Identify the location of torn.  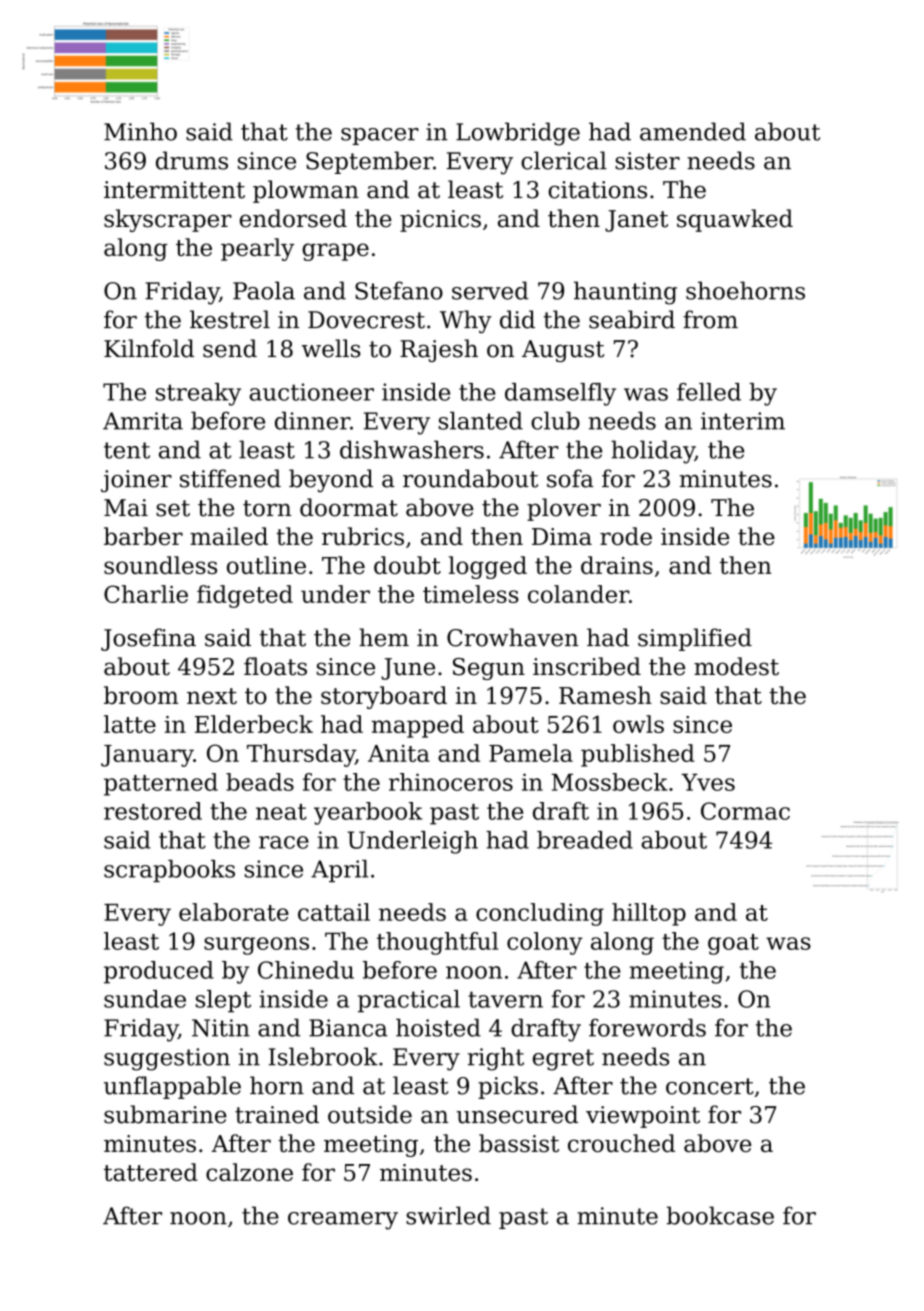
(267, 508).
